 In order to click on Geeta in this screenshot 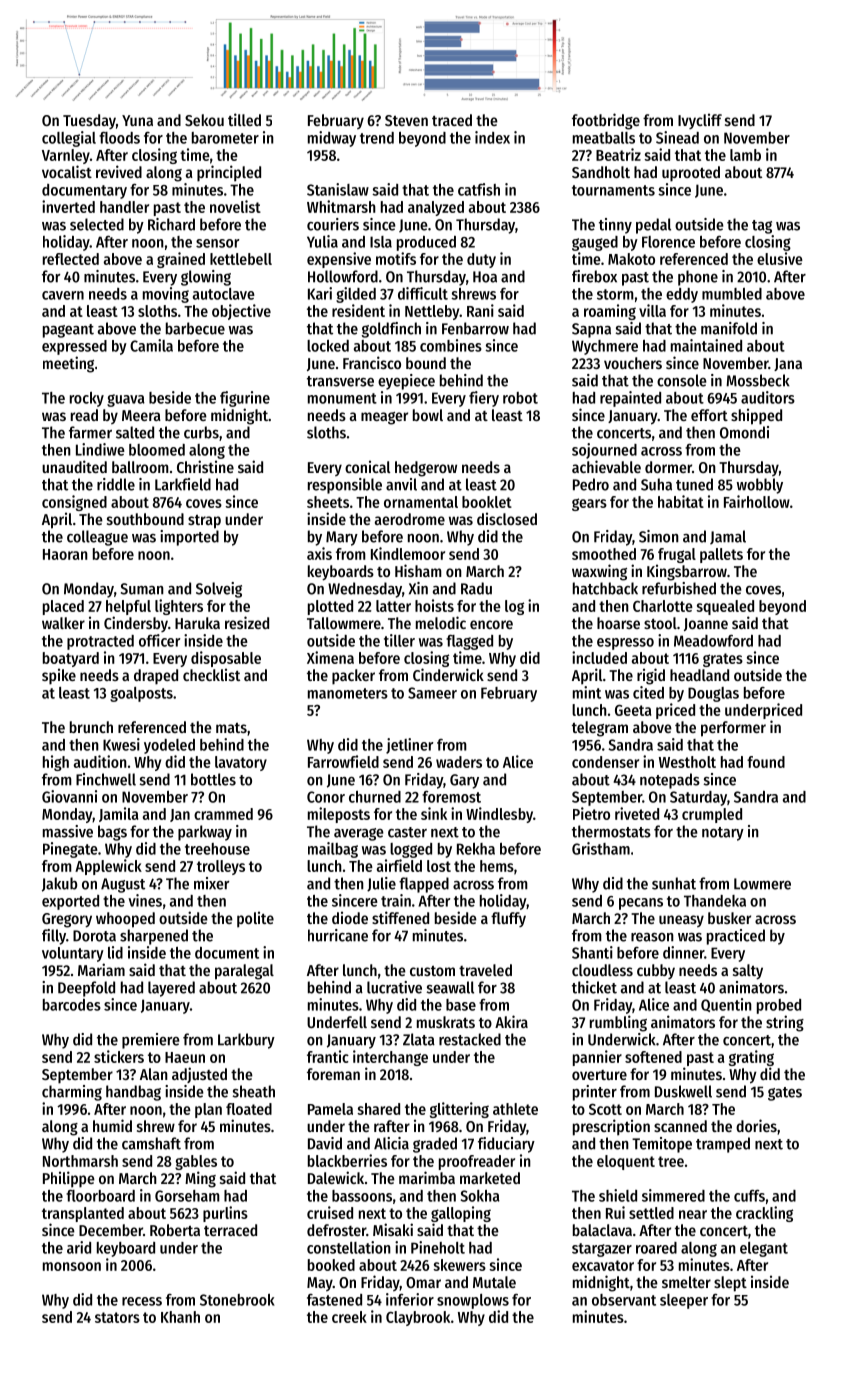, I will do `click(633, 710)`.
